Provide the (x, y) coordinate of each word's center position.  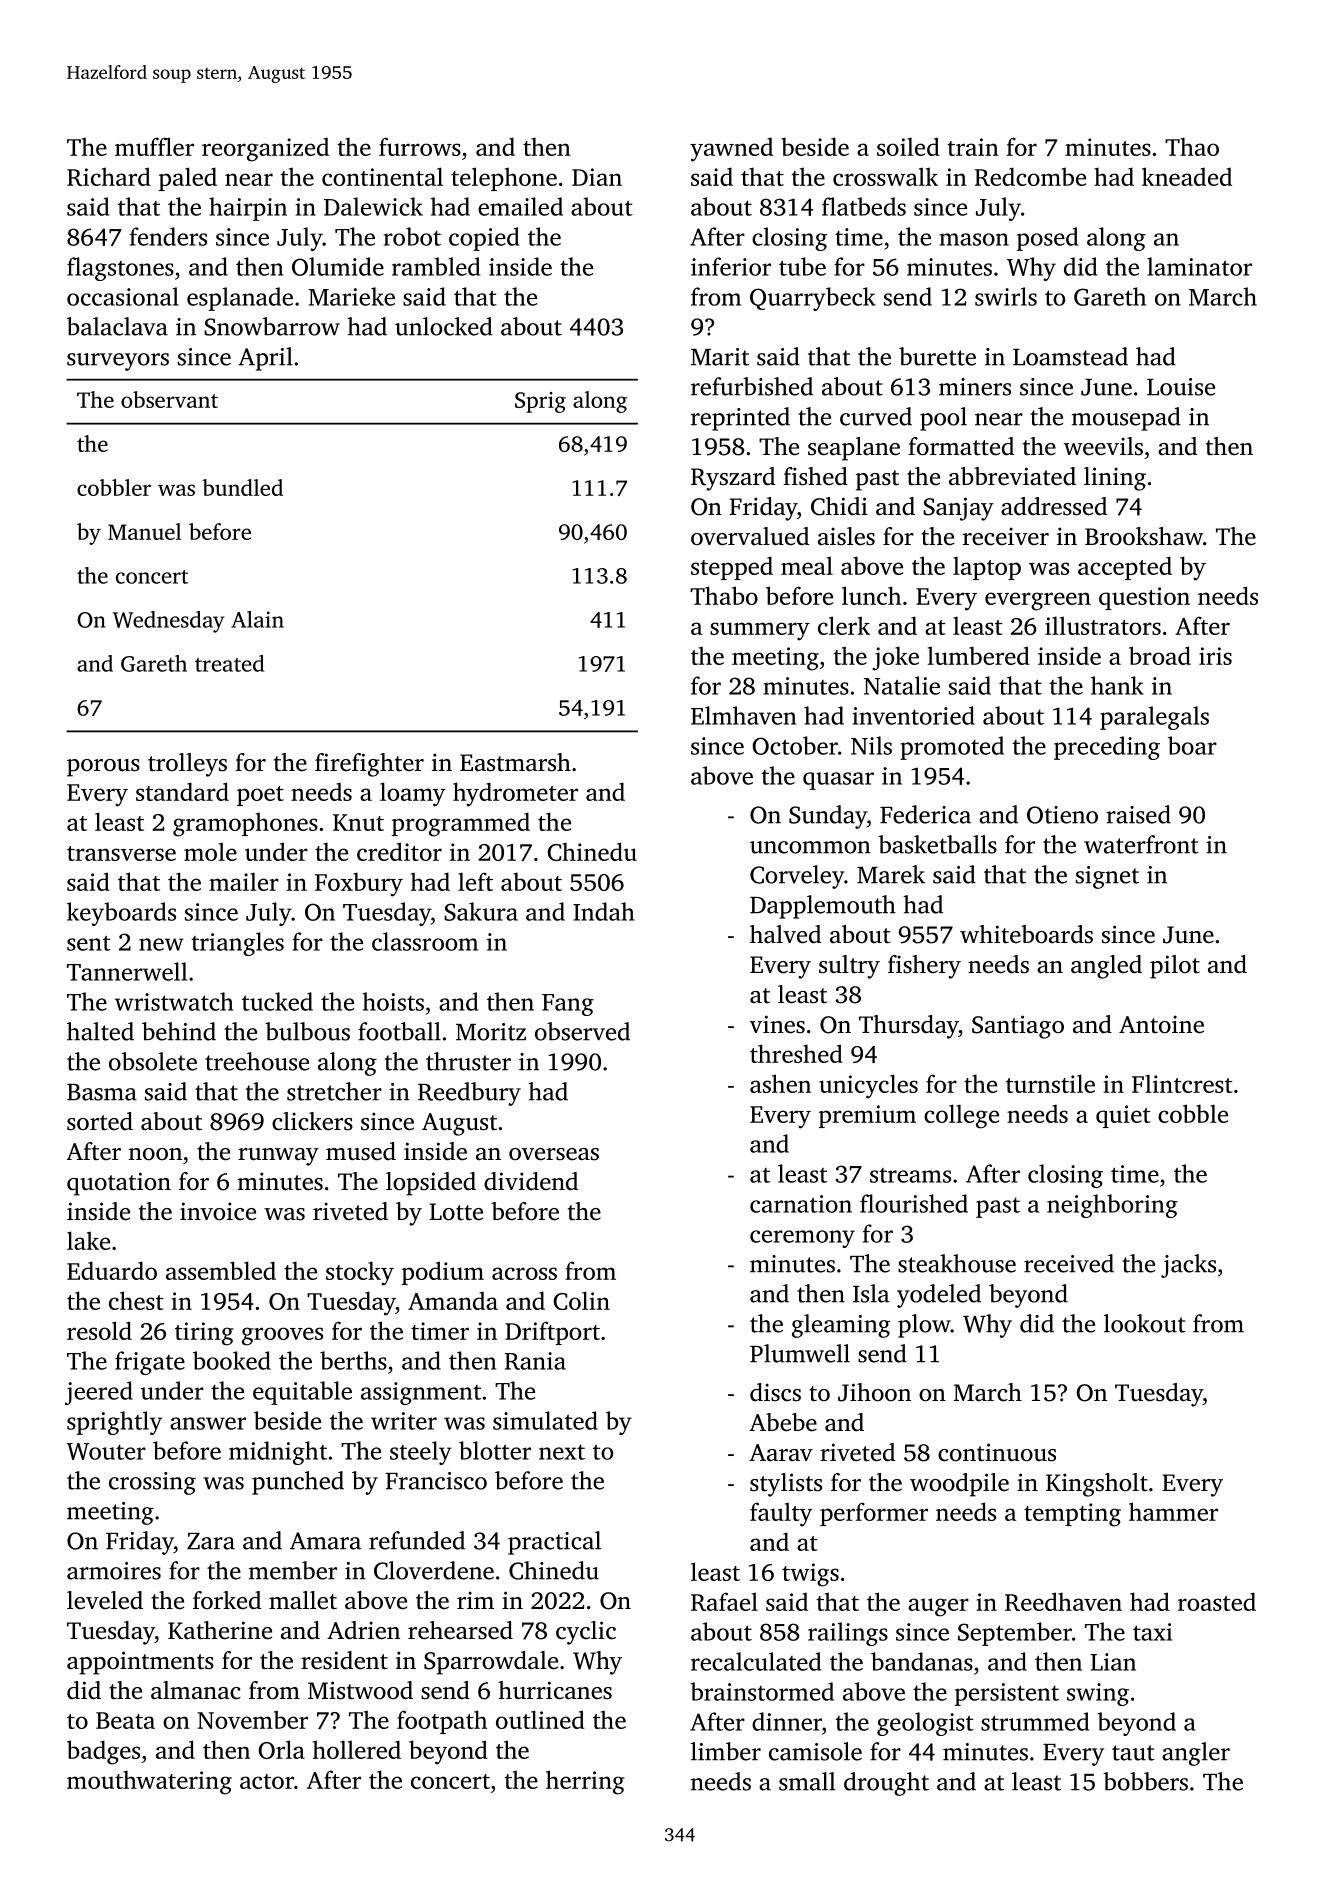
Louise (1181, 387)
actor (267, 1781)
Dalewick (373, 206)
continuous (997, 1452)
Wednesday (169, 622)
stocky (360, 1273)
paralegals (1154, 718)
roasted (1217, 1601)
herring (585, 1782)
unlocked (444, 326)
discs (775, 1392)
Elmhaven (743, 715)
